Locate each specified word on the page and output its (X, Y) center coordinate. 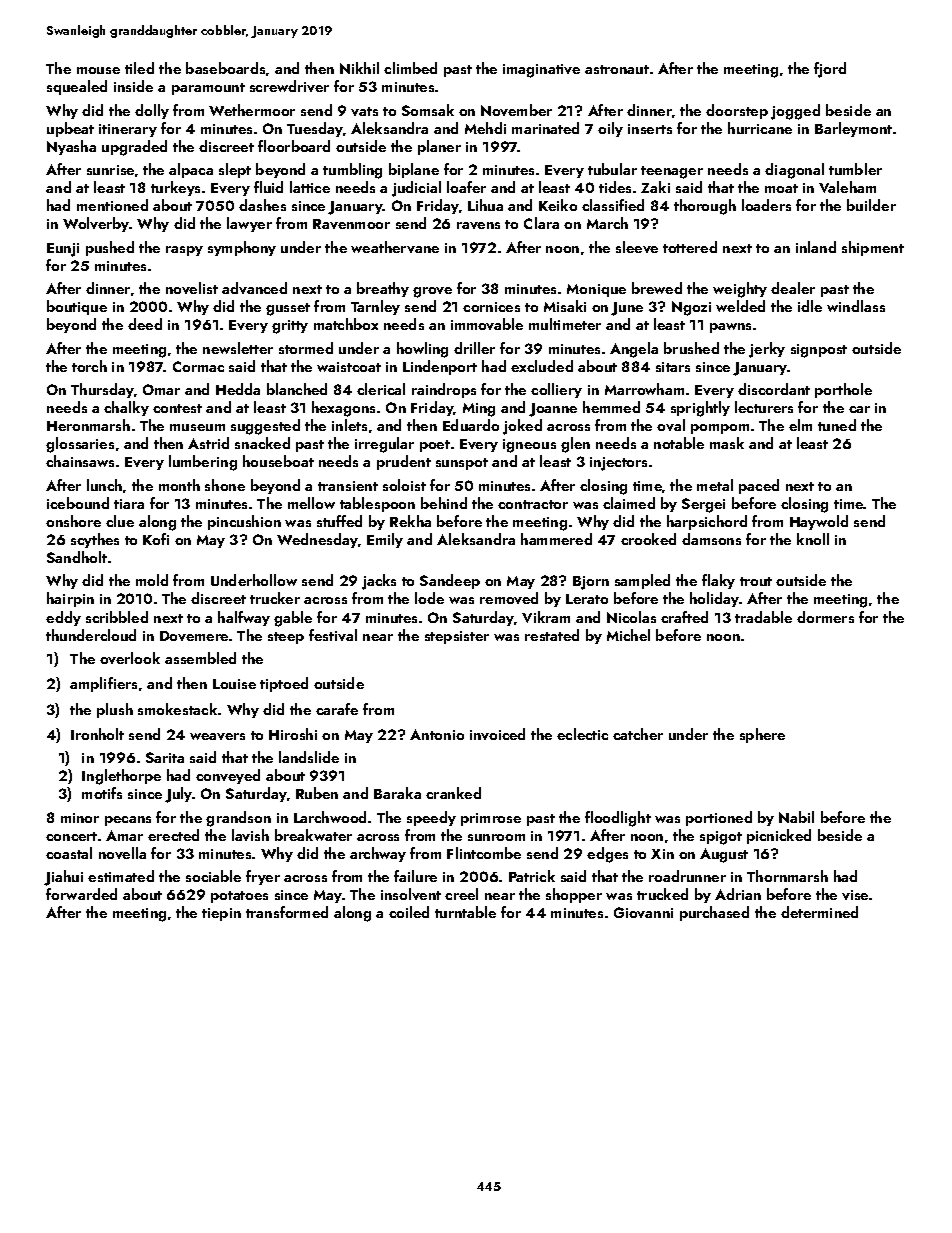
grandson (238, 819)
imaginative (541, 71)
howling (422, 350)
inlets (349, 425)
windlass (856, 306)
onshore (73, 521)
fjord (830, 70)
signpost (819, 351)
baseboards (225, 68)
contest (177, 408)
